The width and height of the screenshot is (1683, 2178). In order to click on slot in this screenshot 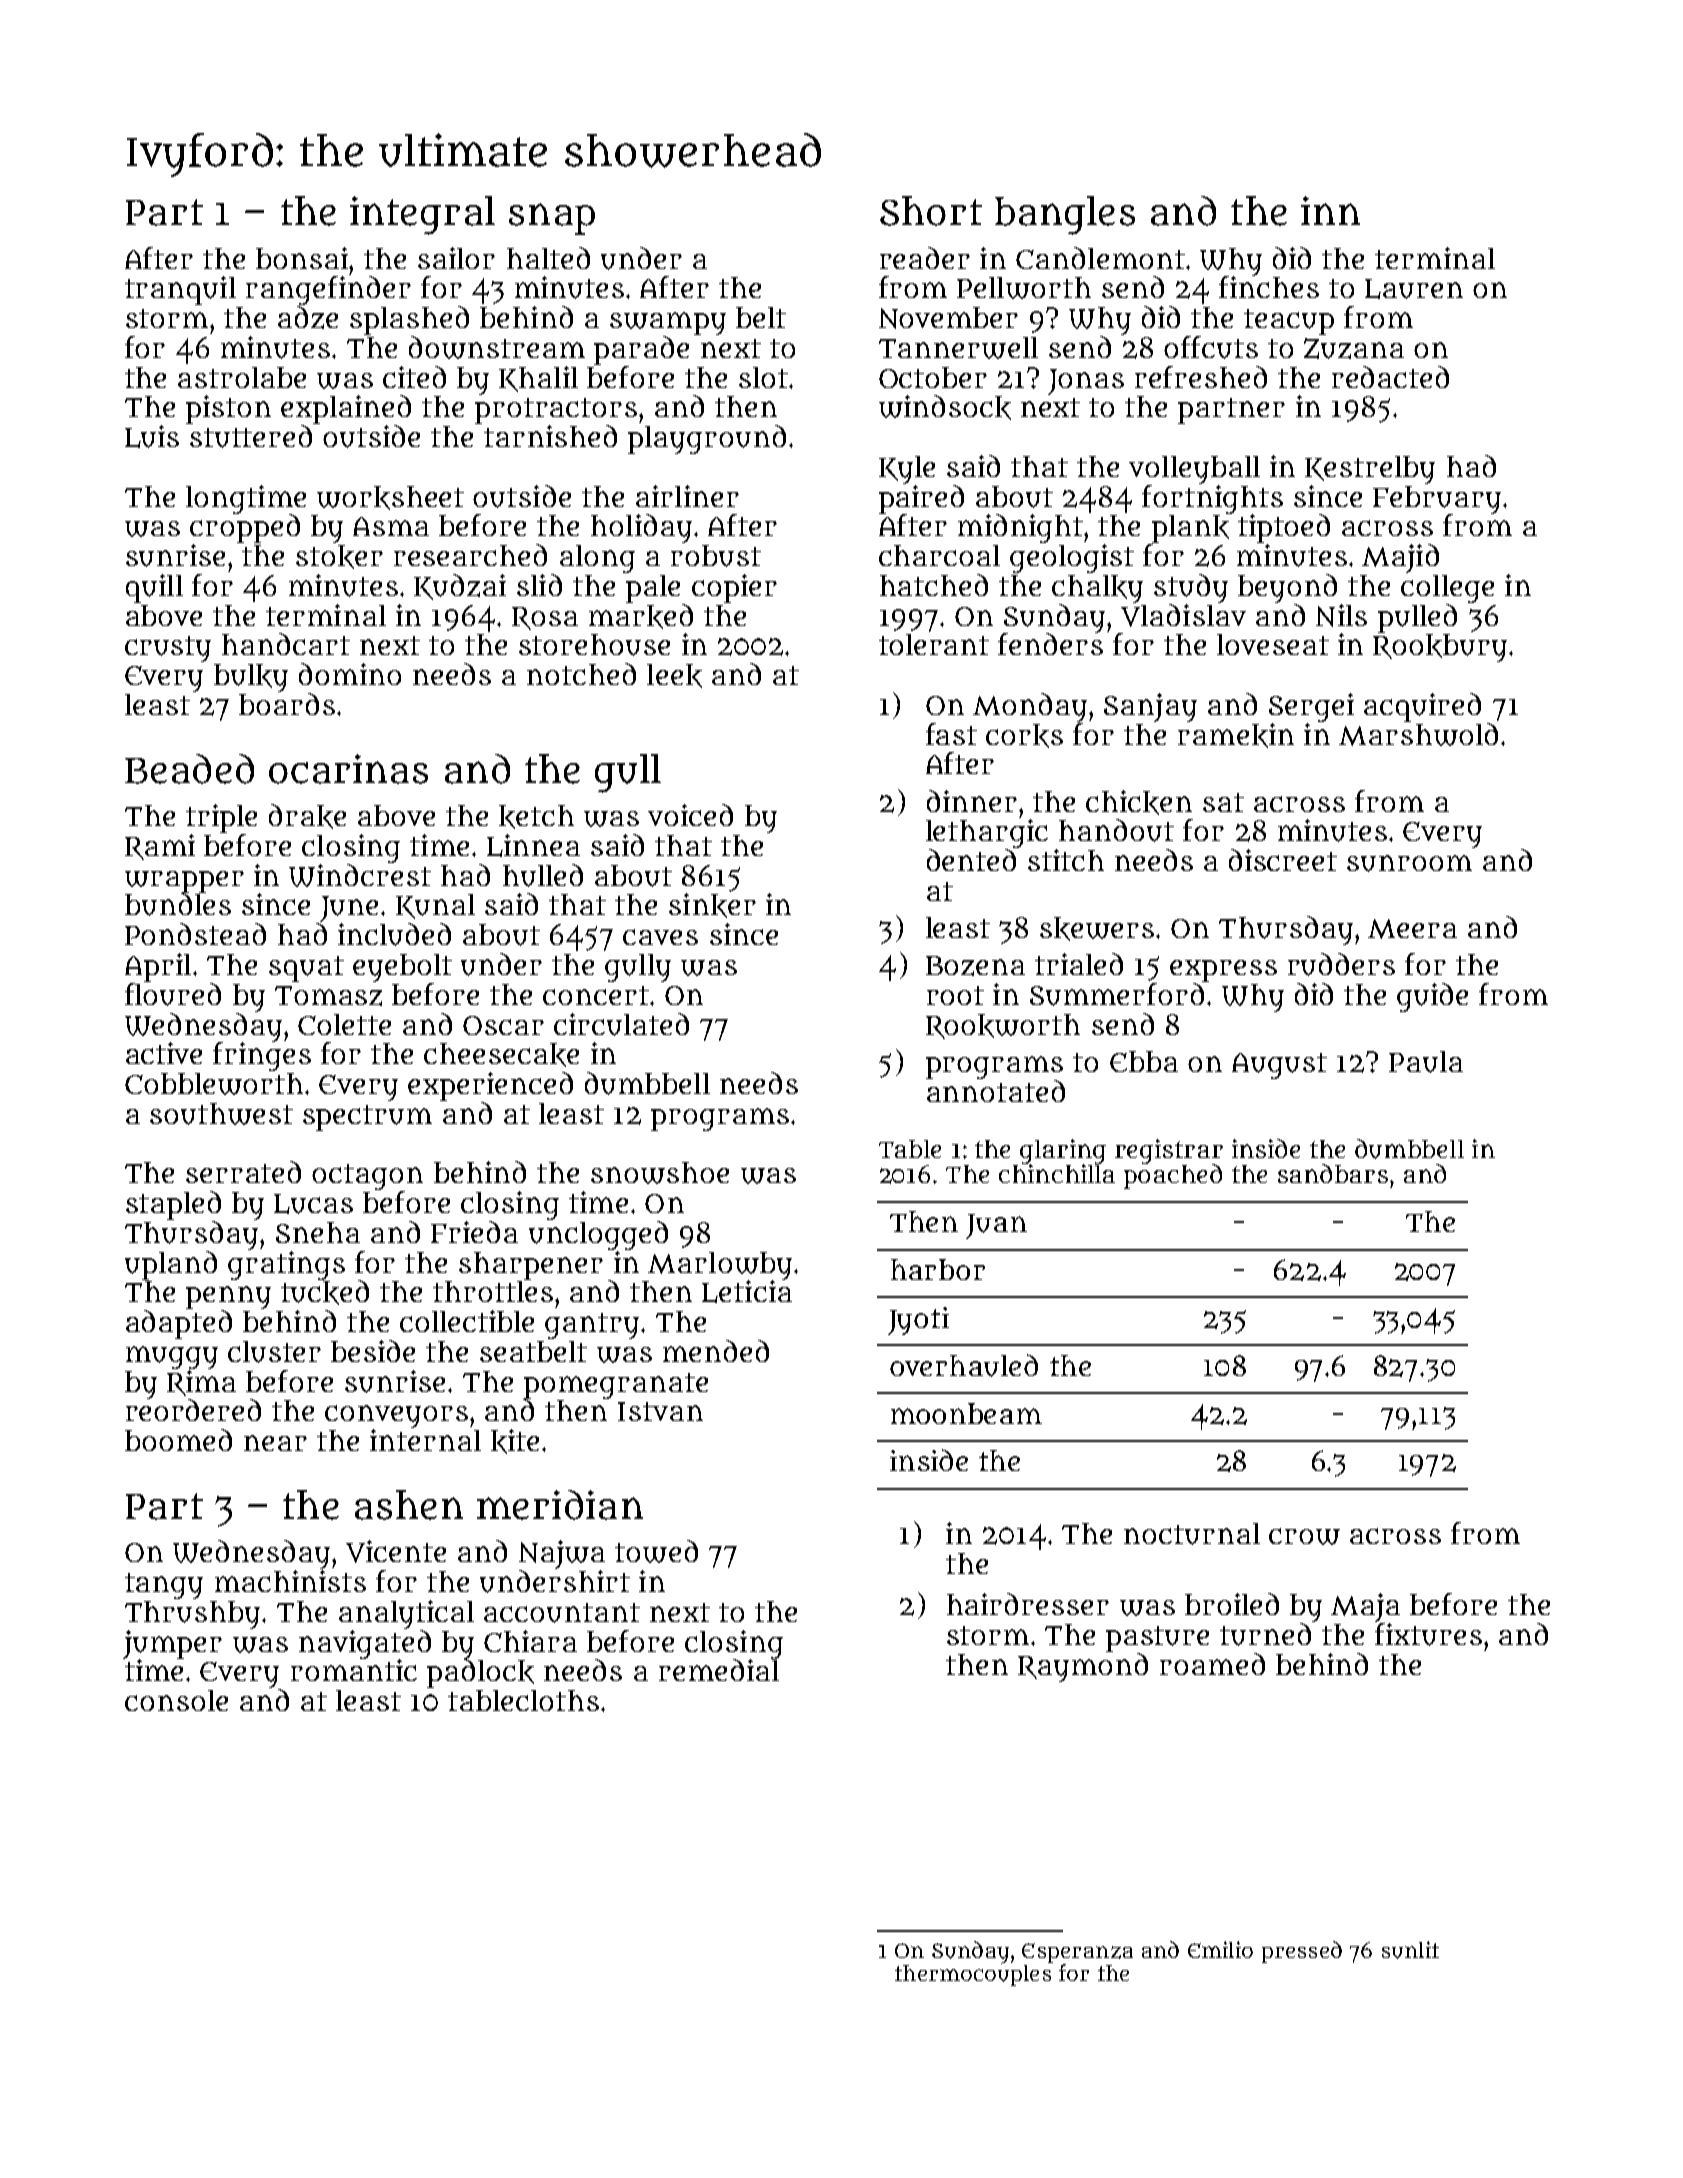, I will do `click(763, 377)`.
